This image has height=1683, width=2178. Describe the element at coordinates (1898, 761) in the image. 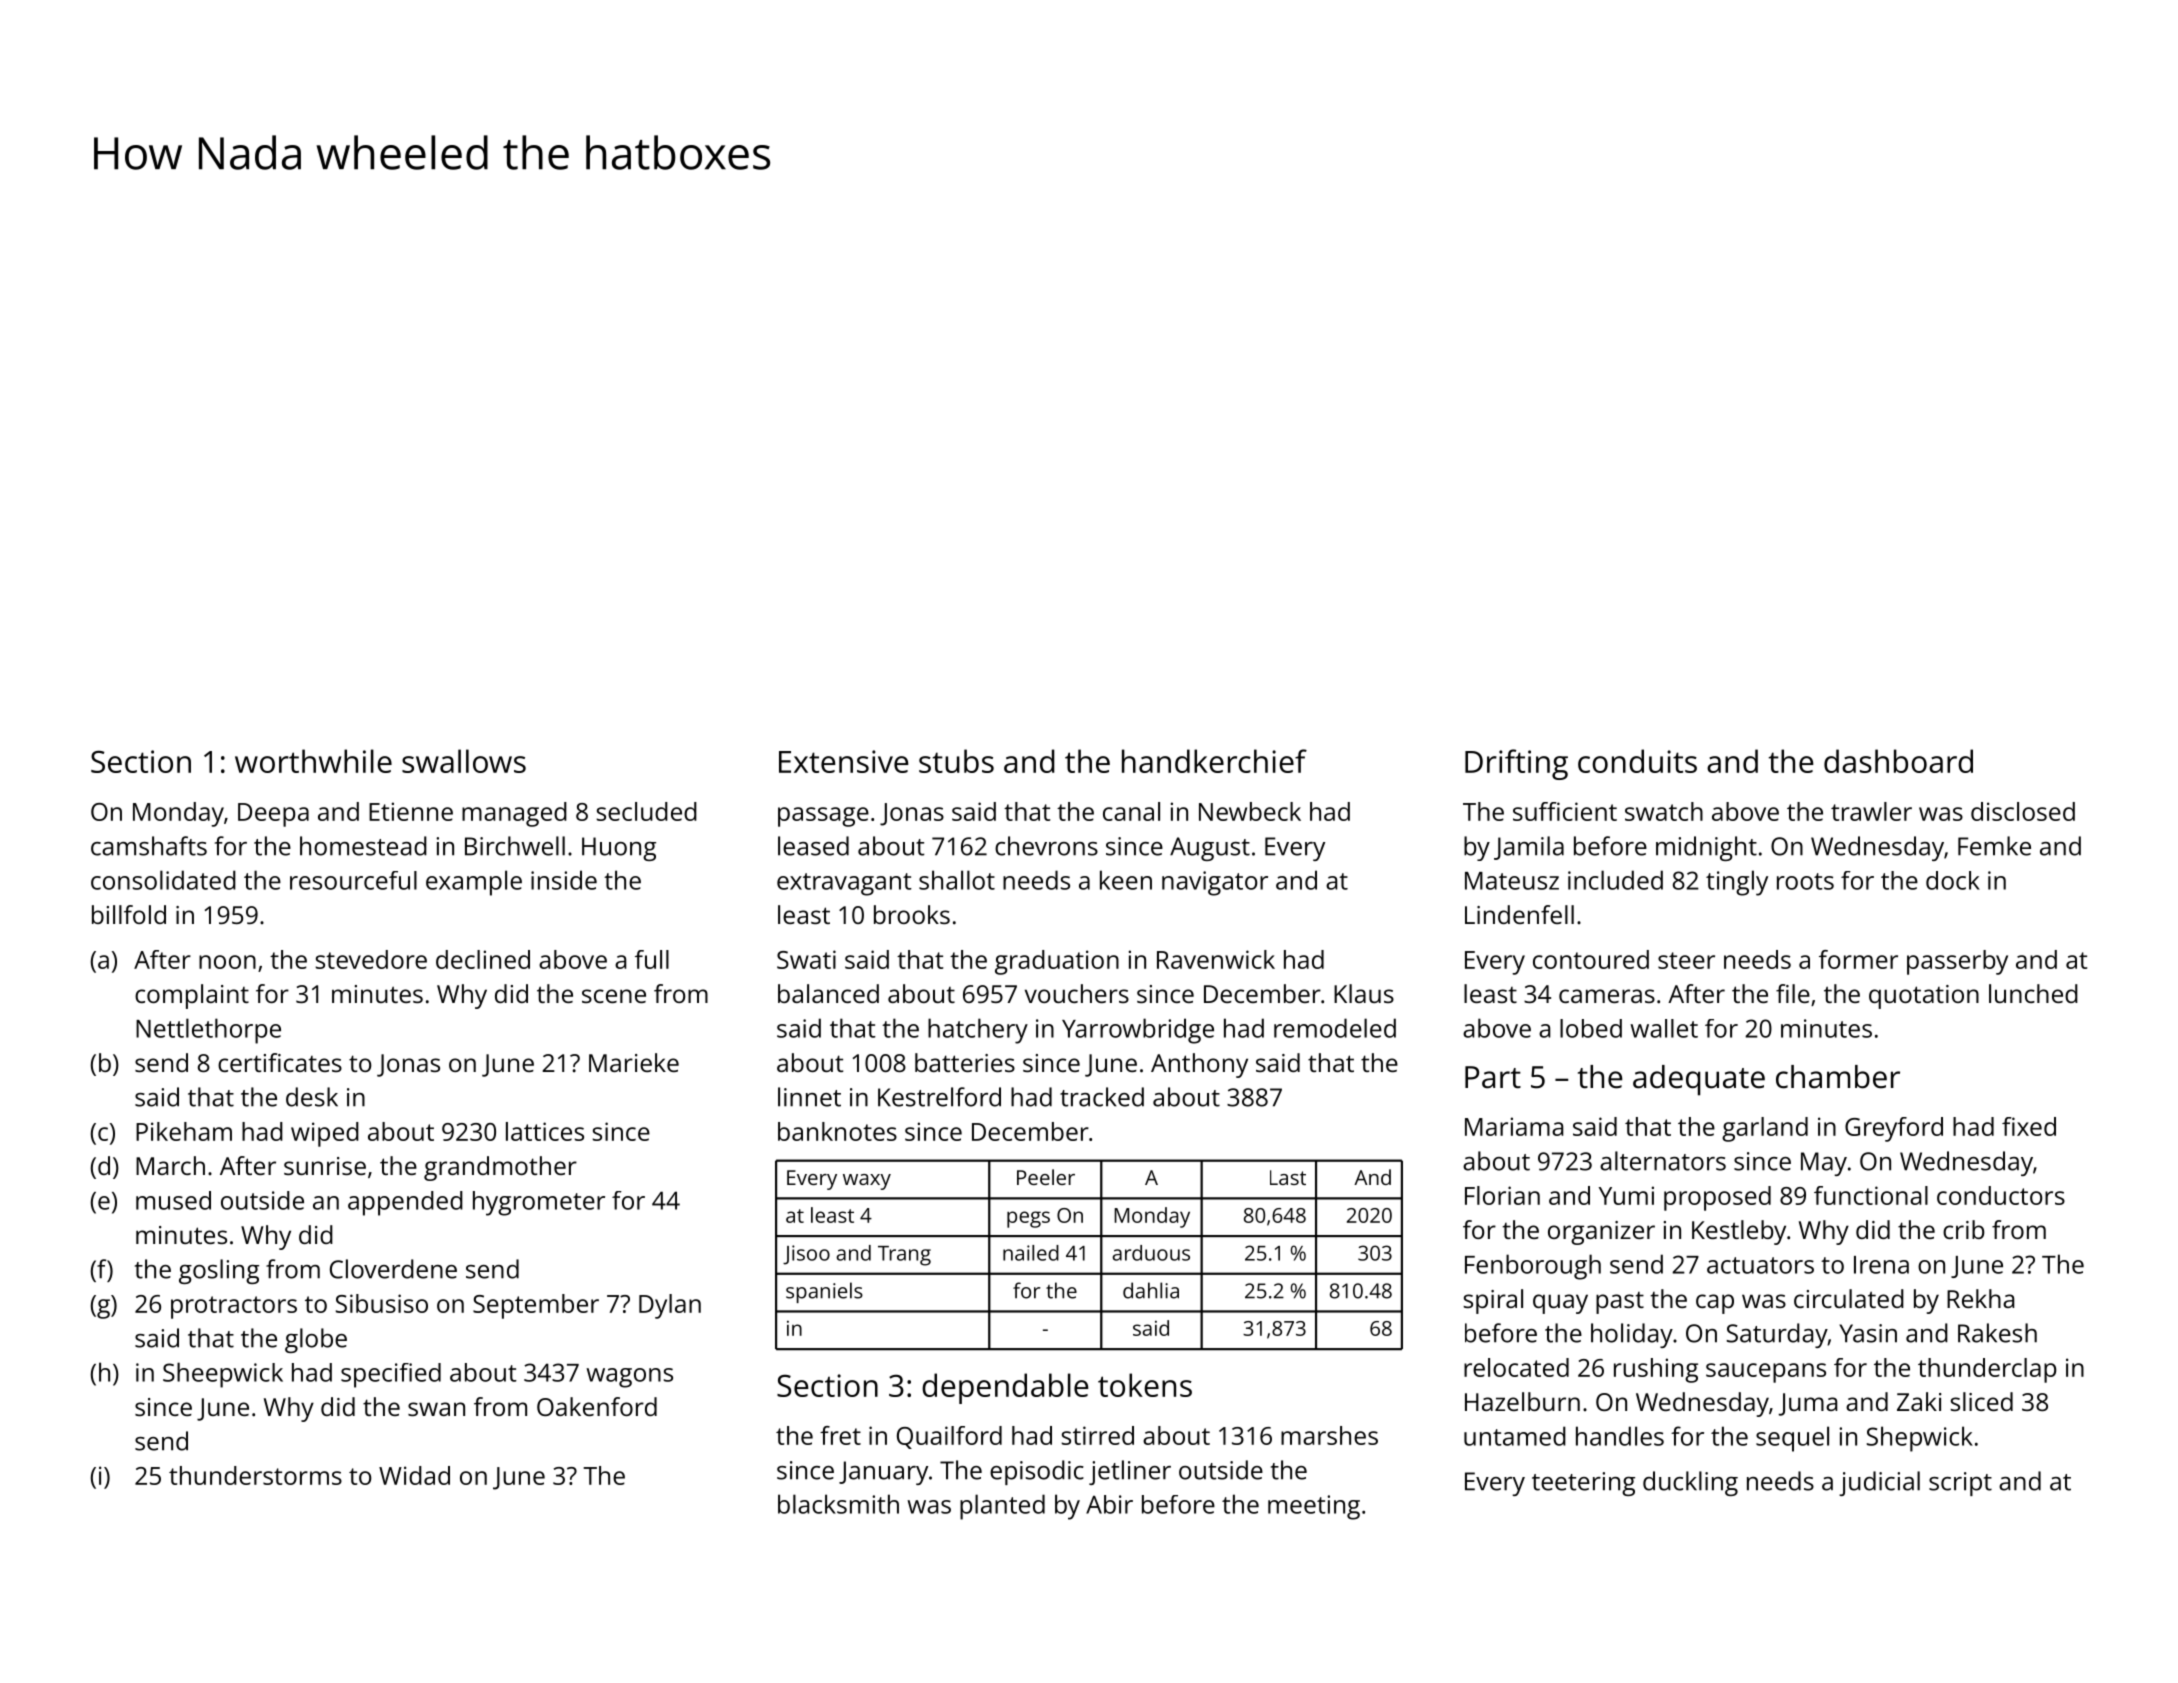

I see `dashboard` at that location.
